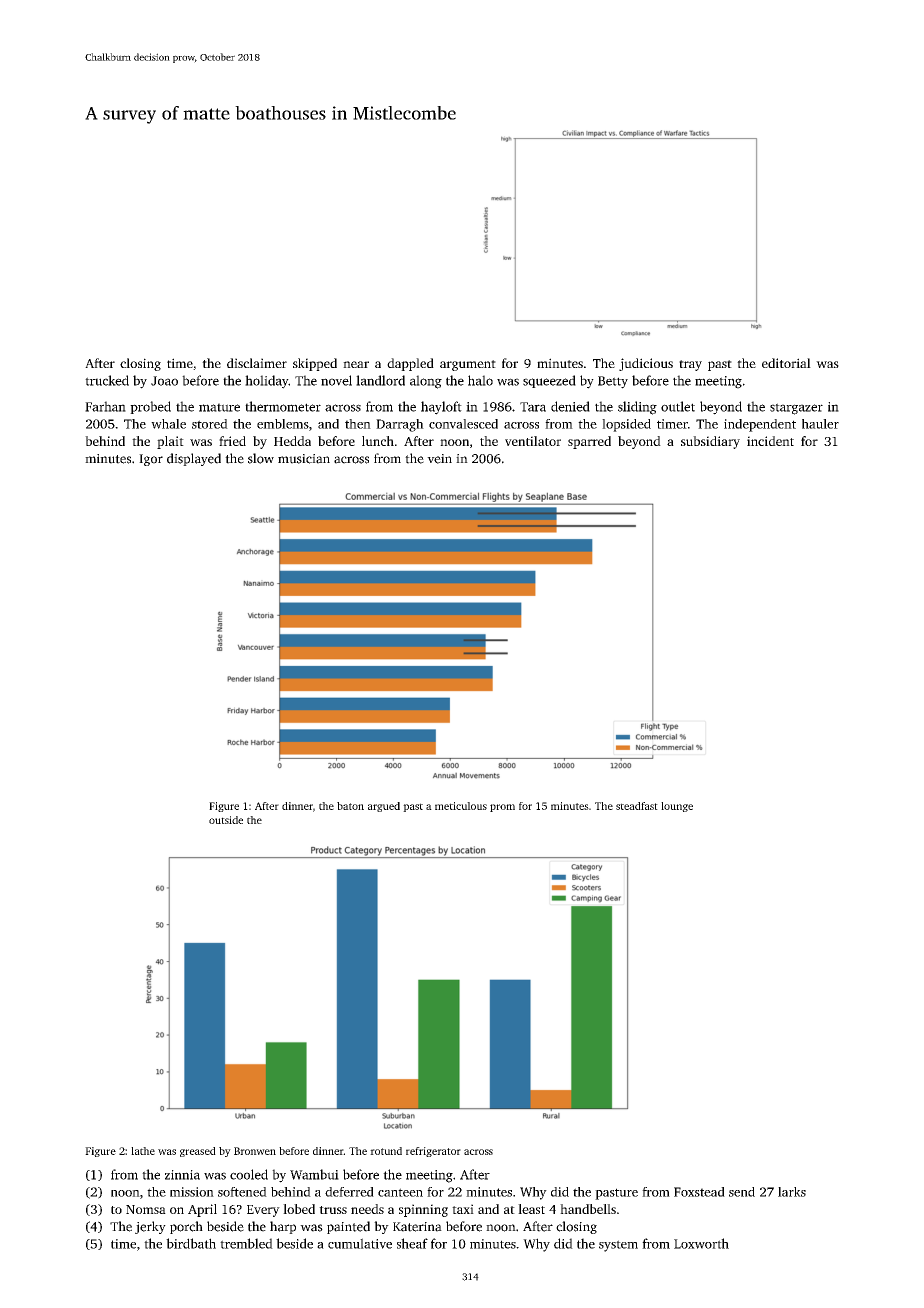 The image size is (924, 1308). I want to click on displayed, so click(194, 459).
